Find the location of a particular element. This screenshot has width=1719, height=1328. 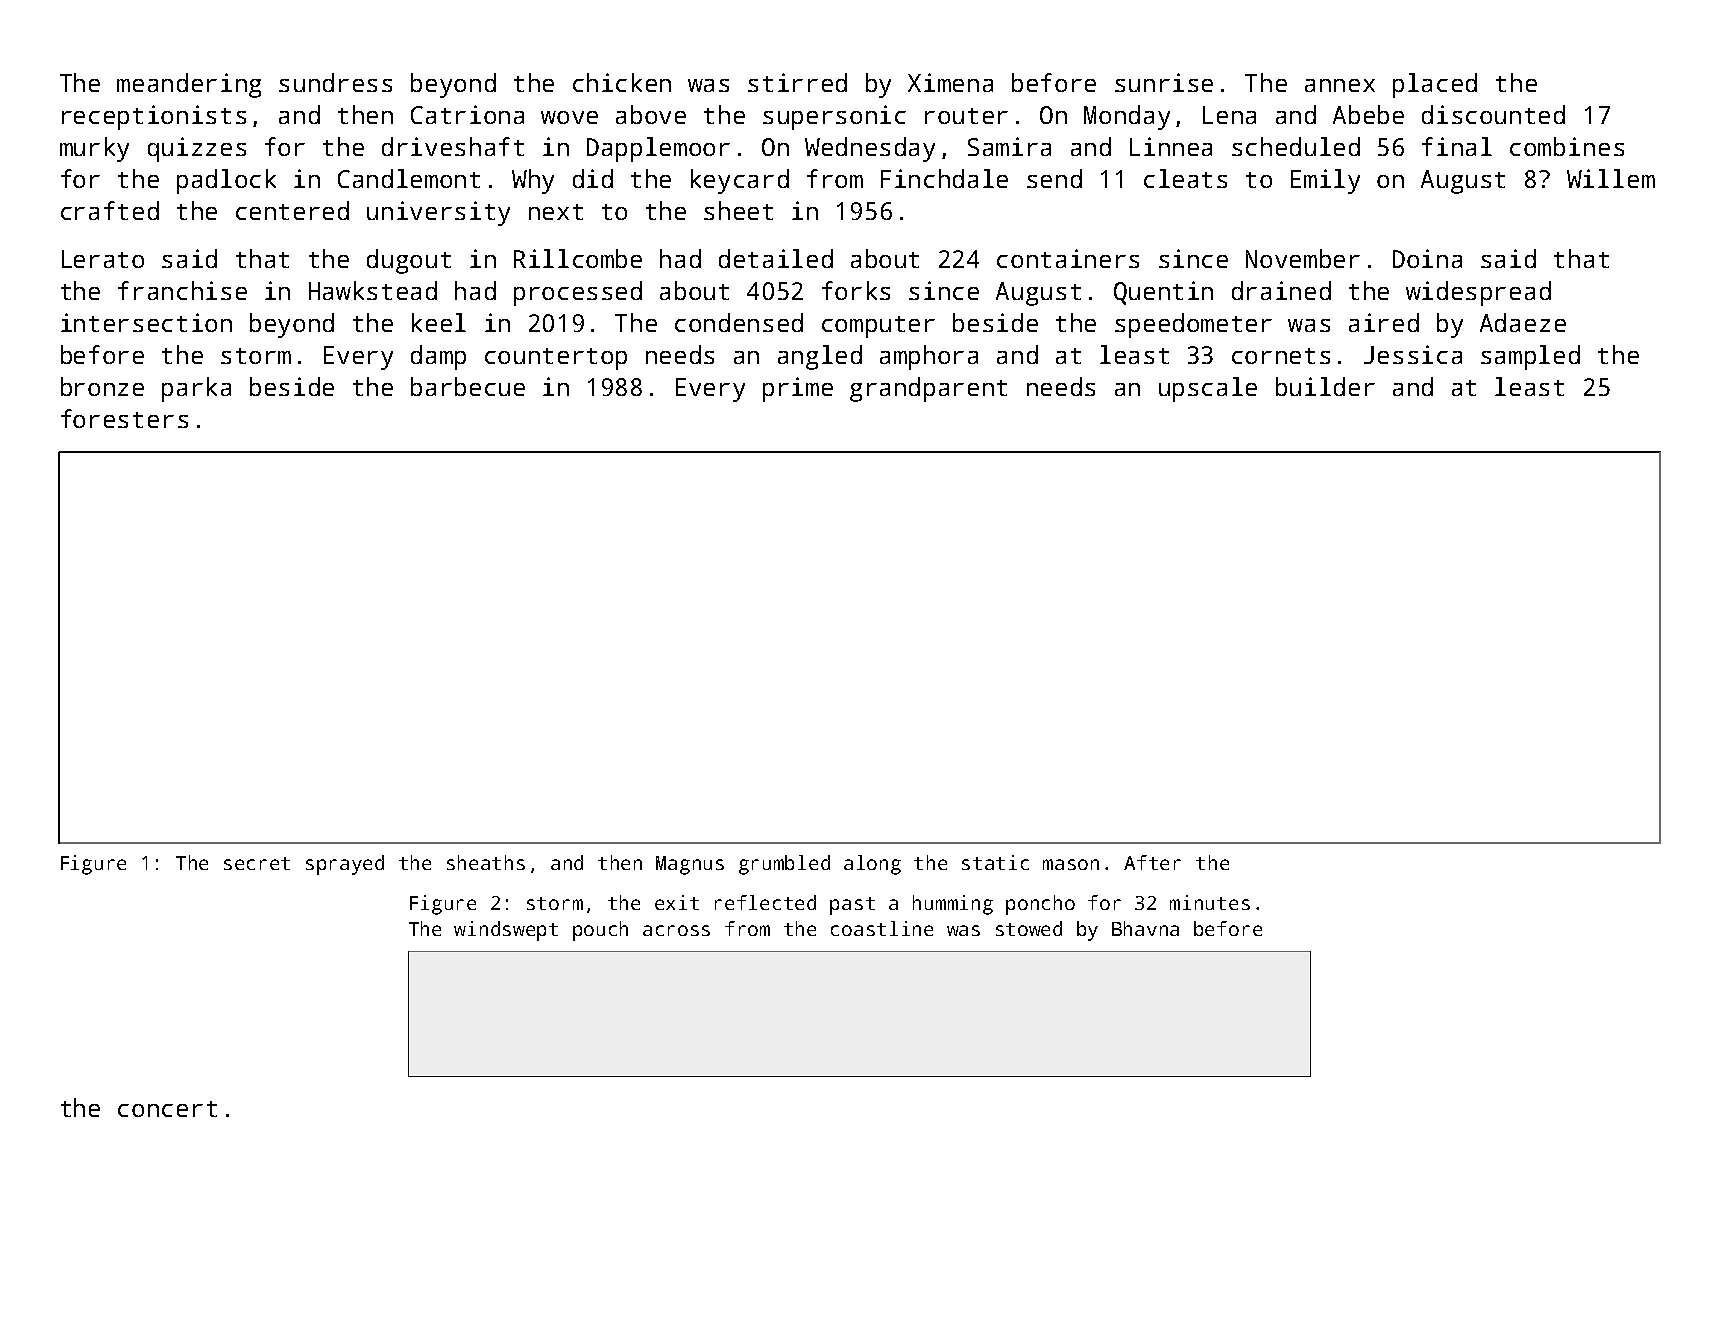

grandparent is located at coordinates (928, 389).
